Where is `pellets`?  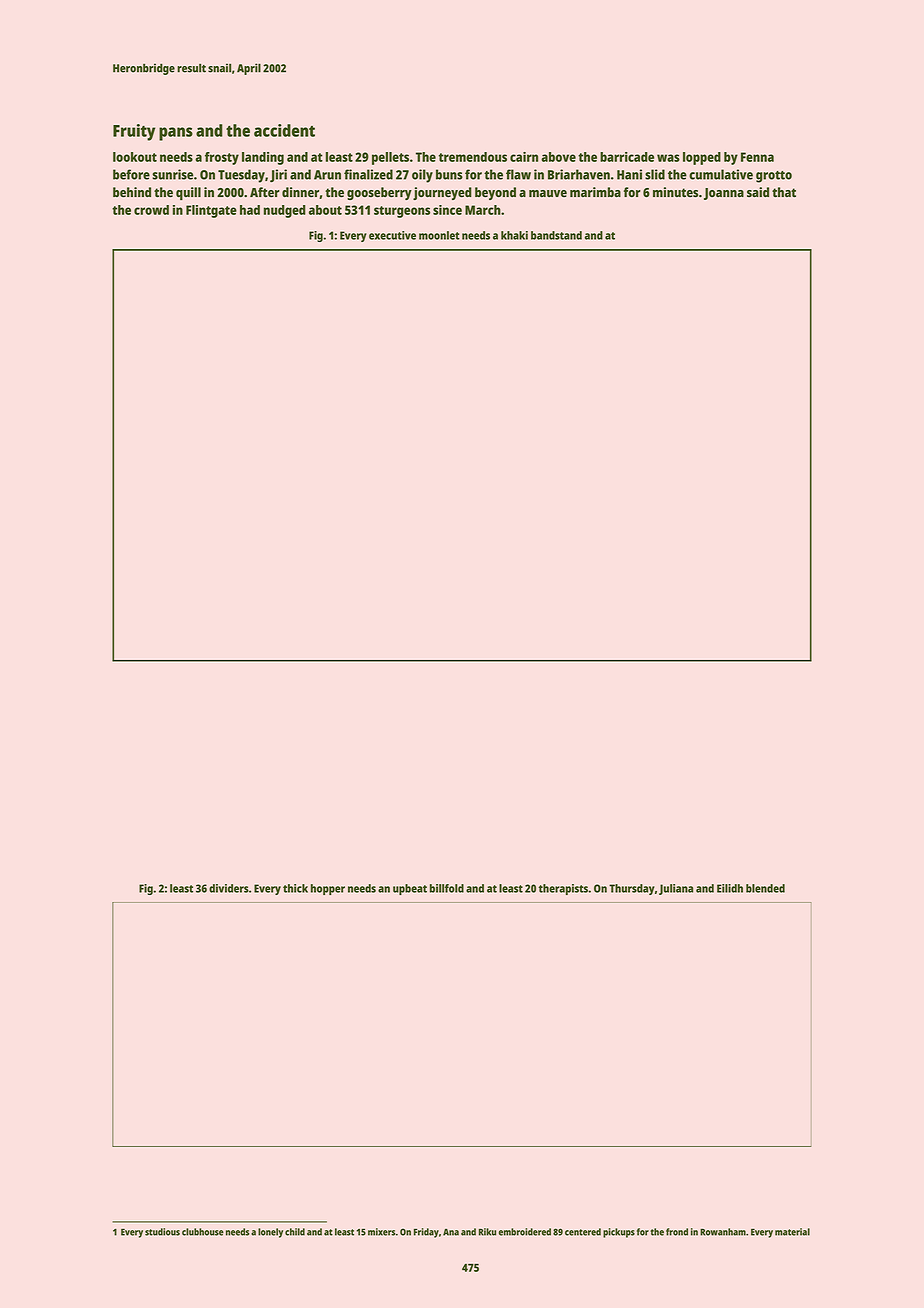
pellets is located at coordinates (390, 158).
